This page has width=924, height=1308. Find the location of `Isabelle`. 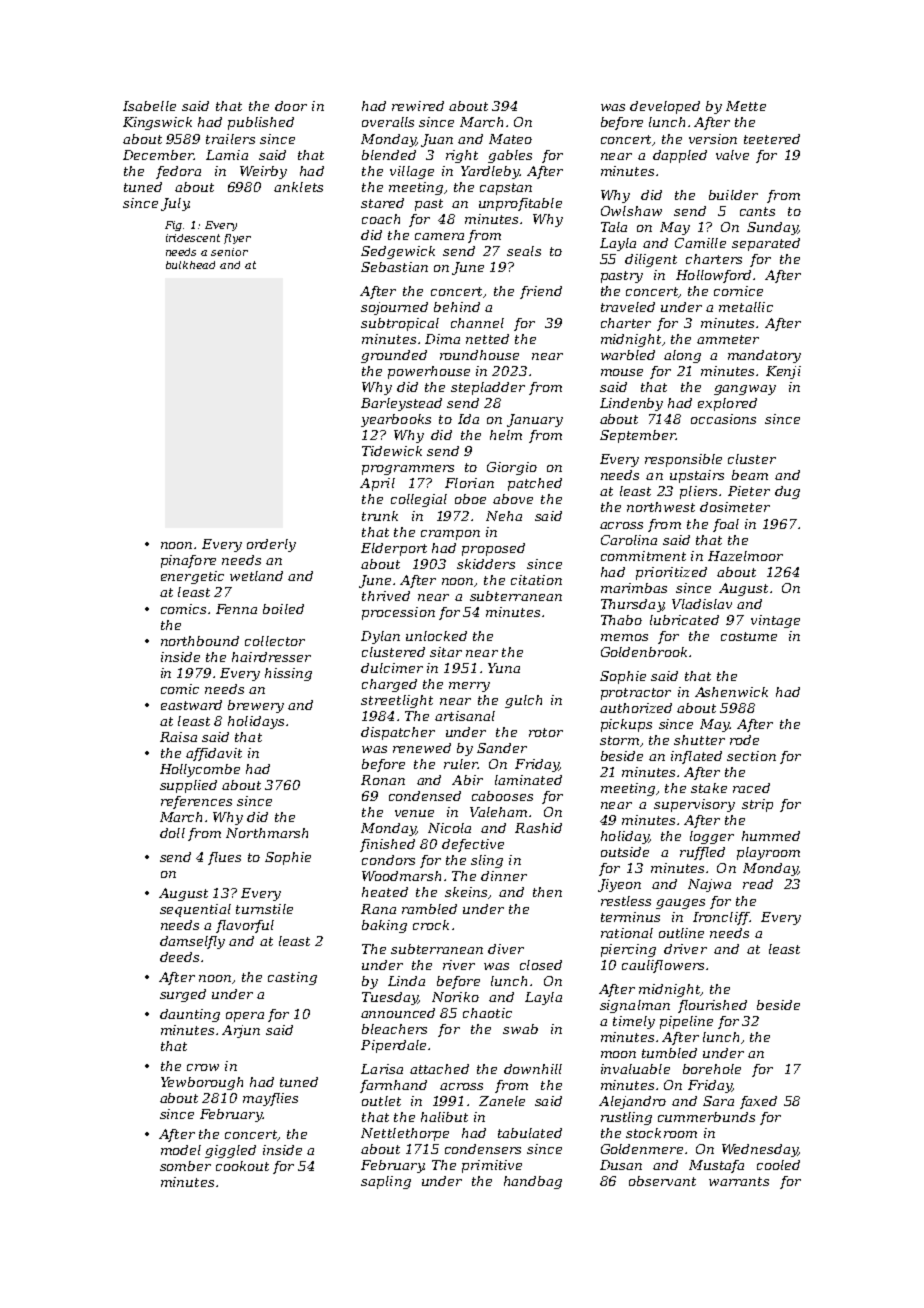

Isabelle is located at coordinates (149, 106).
